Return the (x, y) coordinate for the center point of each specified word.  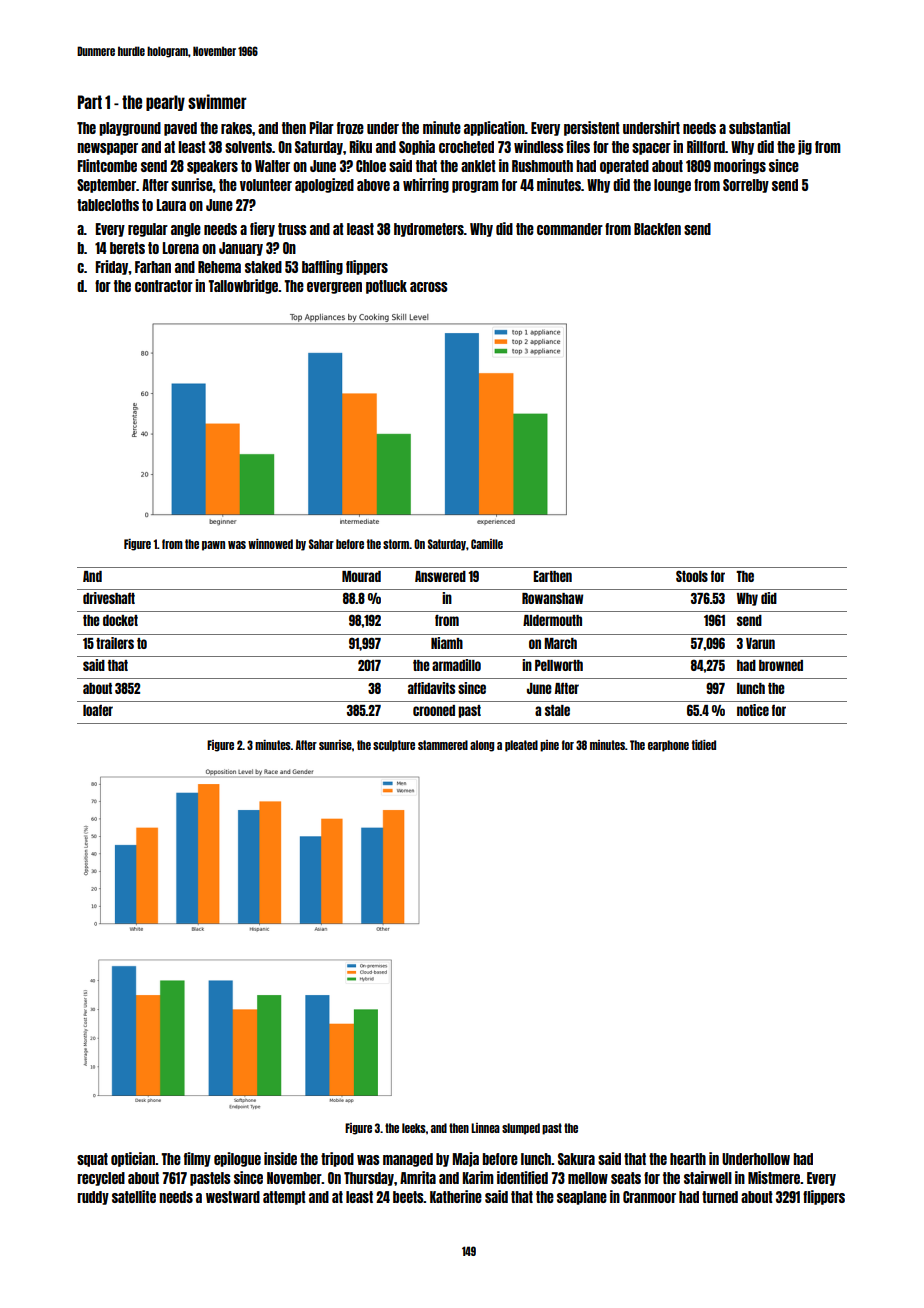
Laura (171, 205)
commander (570, 229)
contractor (164, 286)
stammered (443, 745)
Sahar (321, 544)
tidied (704, 745)
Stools (692, 576)
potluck (386, 287)
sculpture (394, 746)
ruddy (93, 1198)
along (482, 746)
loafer (98, 710)
